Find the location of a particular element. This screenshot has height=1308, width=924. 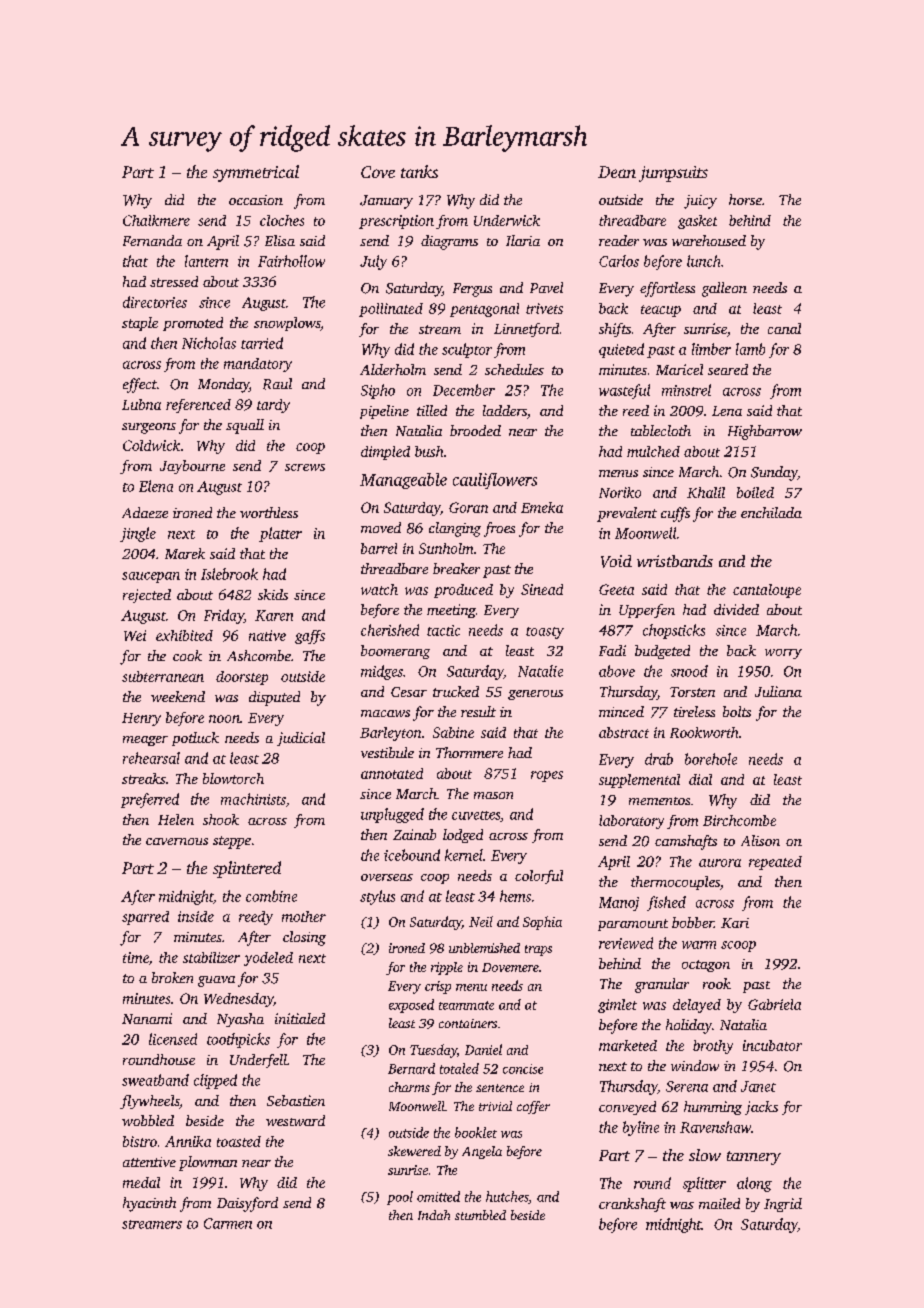

mandatory is located at coordinates (258, 365).
